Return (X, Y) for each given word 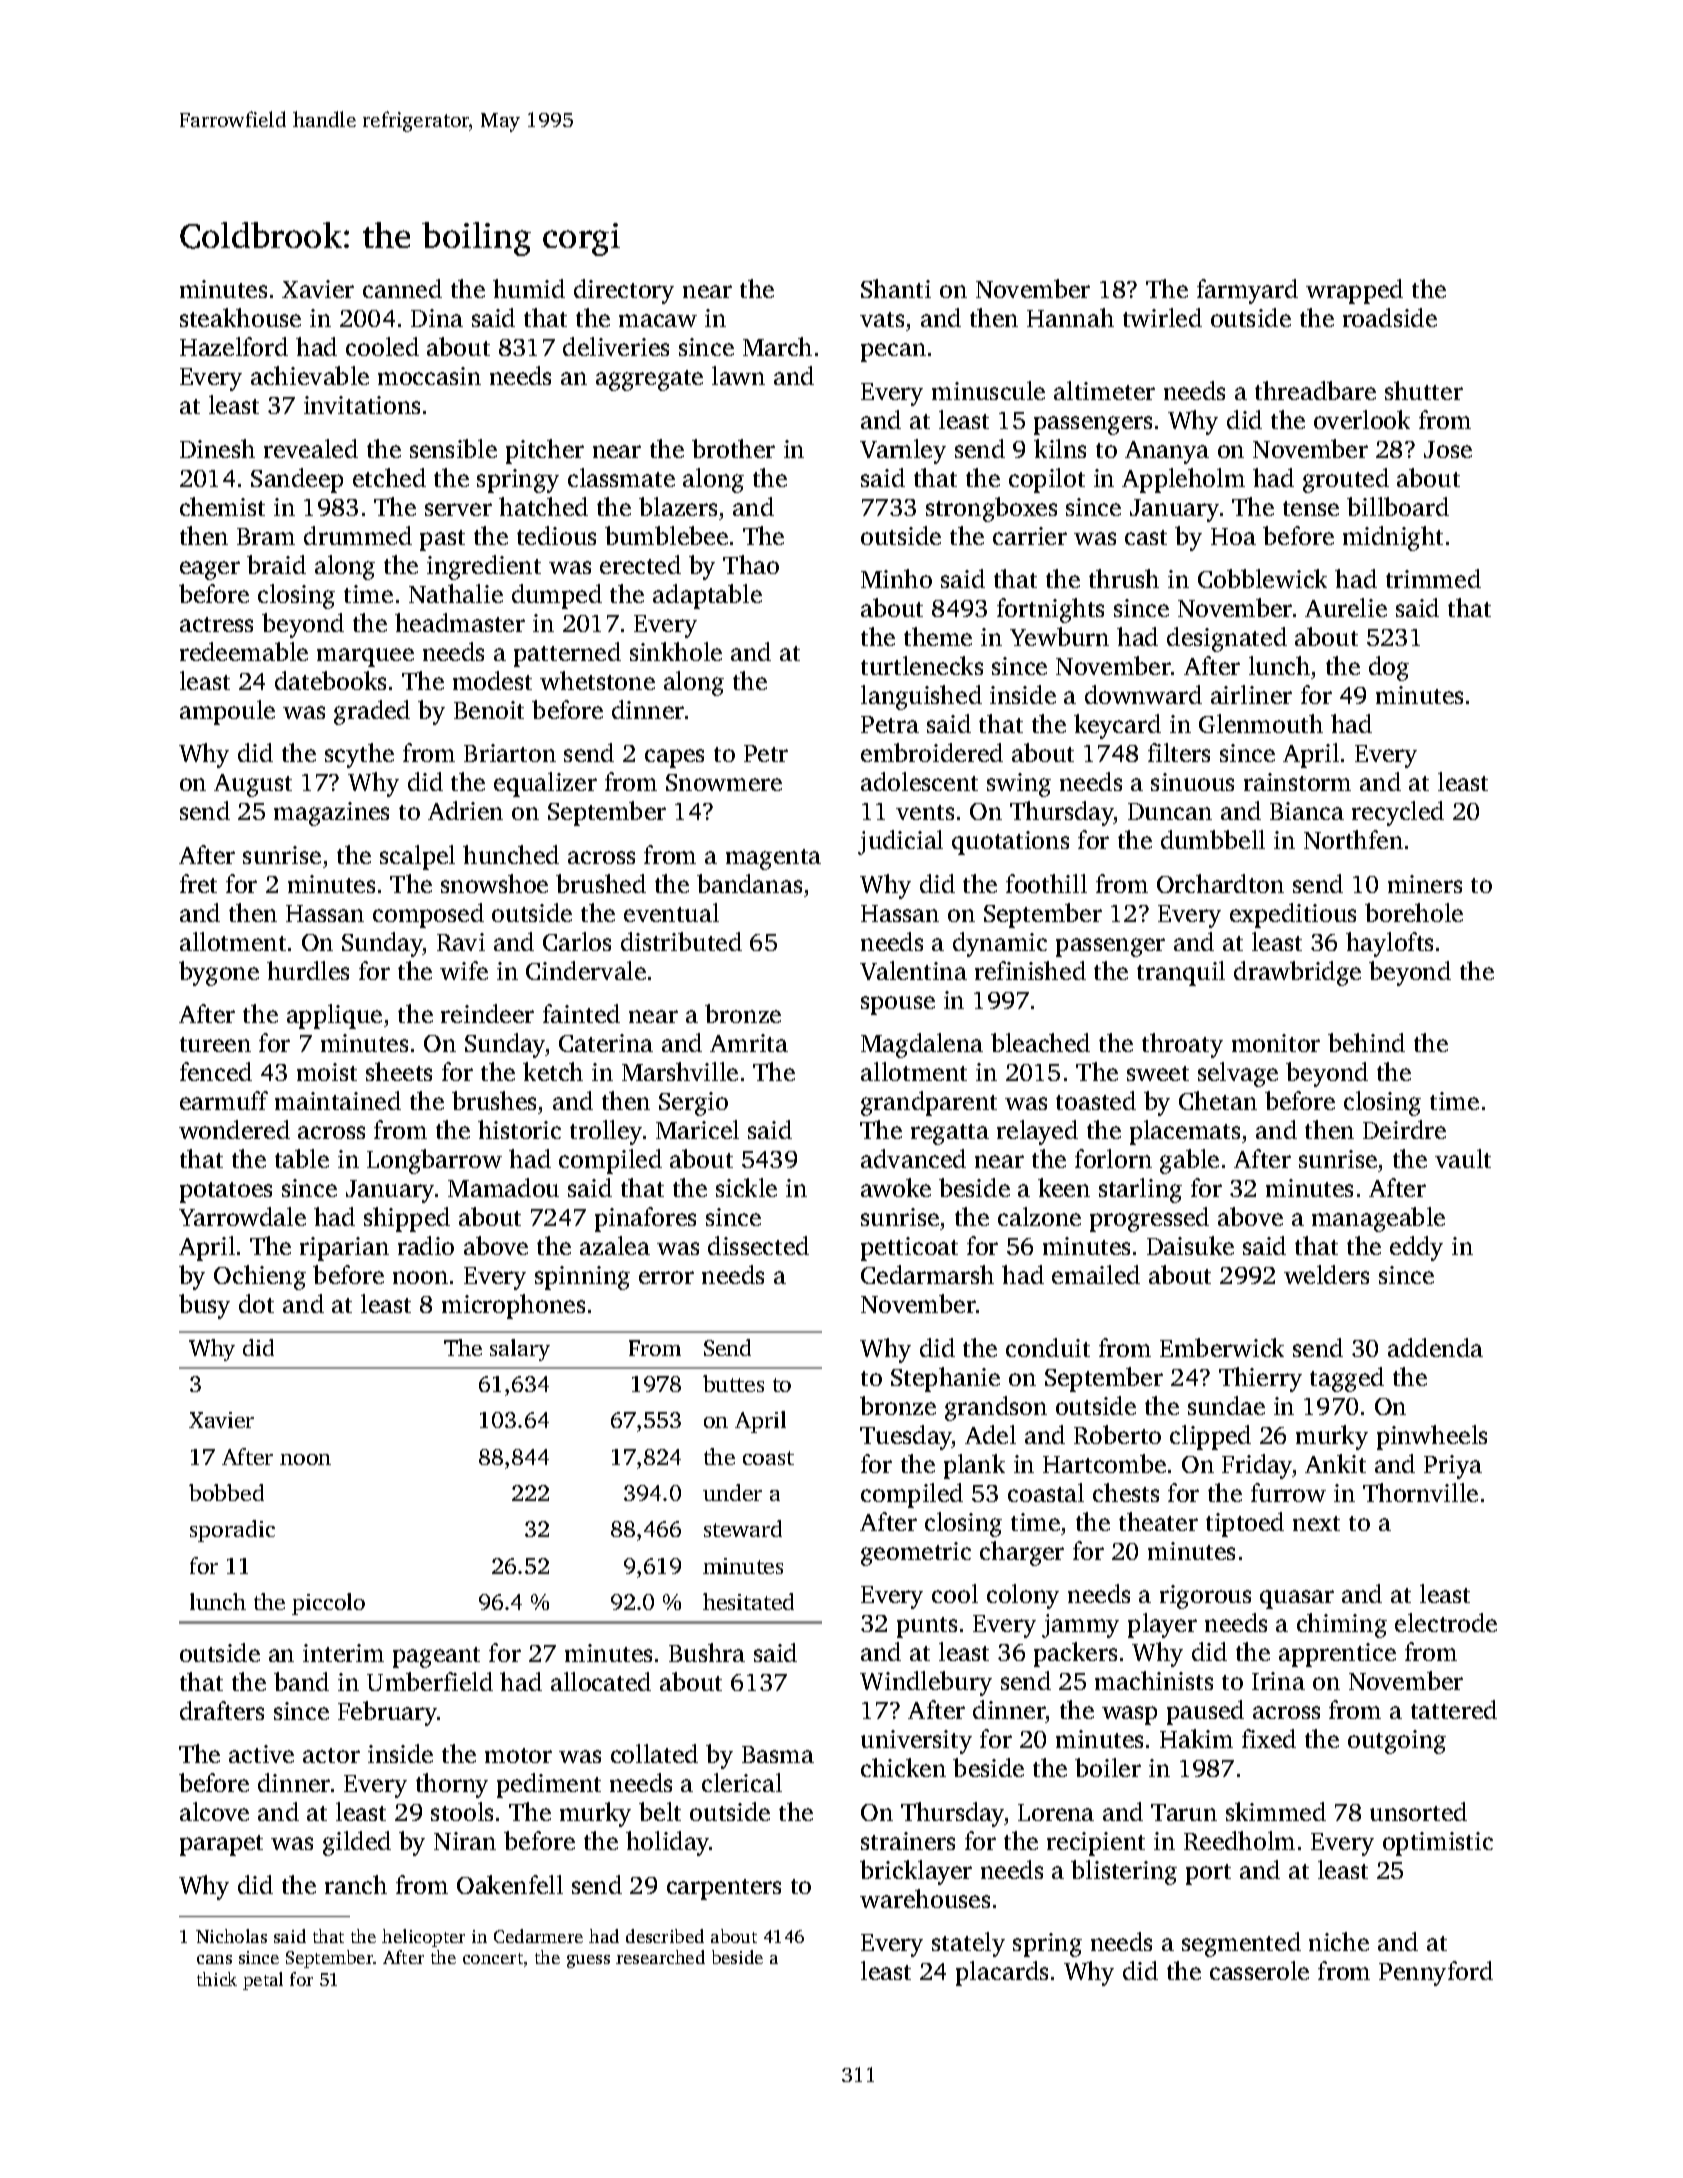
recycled (1398, 813)
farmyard (1247, 291)
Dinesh (217, 448)
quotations (1010, 843)
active (261, 1754)
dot (256, 1303)
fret (198, 883)
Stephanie (945, 1379)
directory (624, 291)
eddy (1416, 1248)
